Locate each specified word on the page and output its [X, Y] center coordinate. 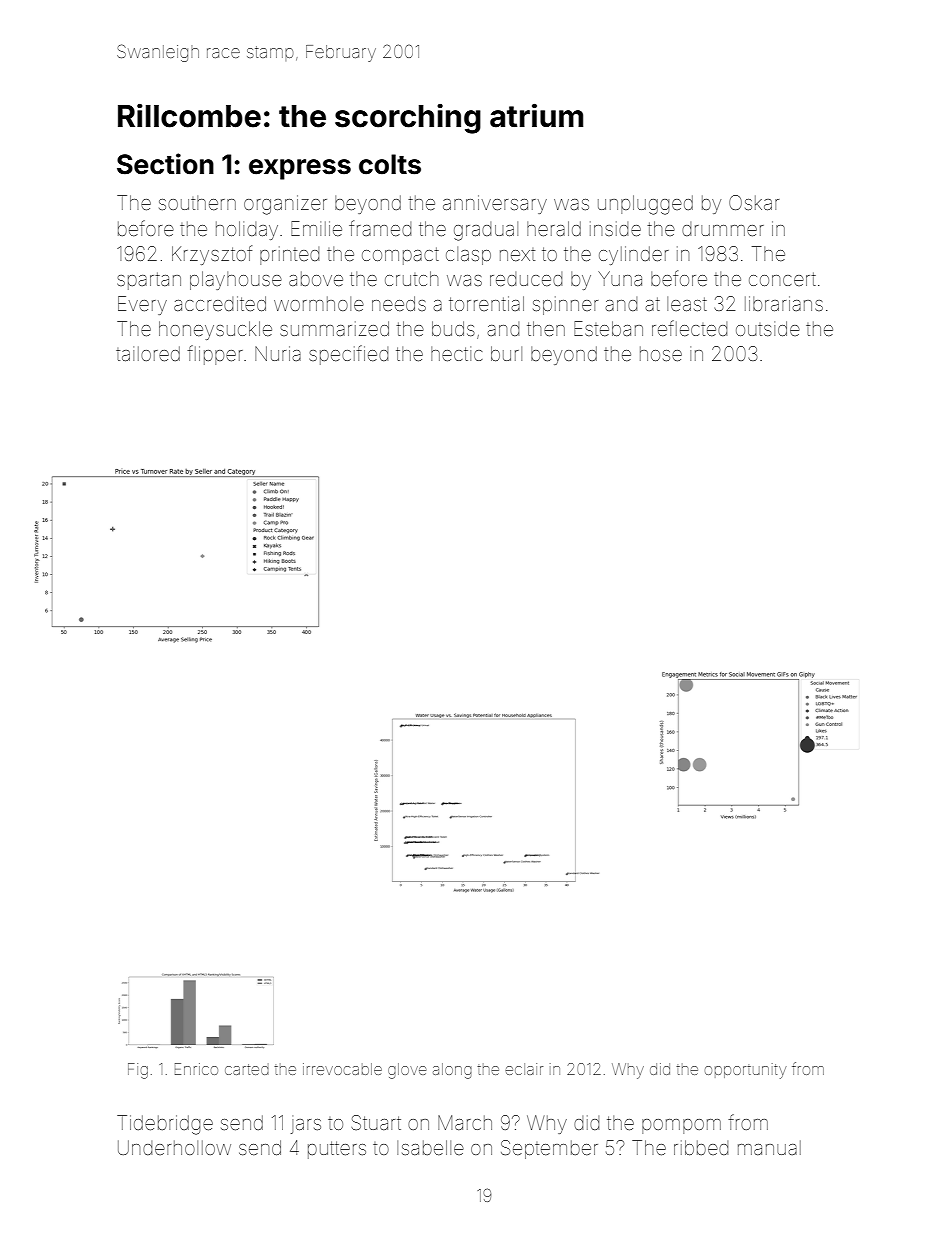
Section [165, 164]
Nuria [278, 353]
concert [782, 279]
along [452, 1071]
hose [661, 354]
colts [390, 164]
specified [348, 355]
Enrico [196, 1069]
